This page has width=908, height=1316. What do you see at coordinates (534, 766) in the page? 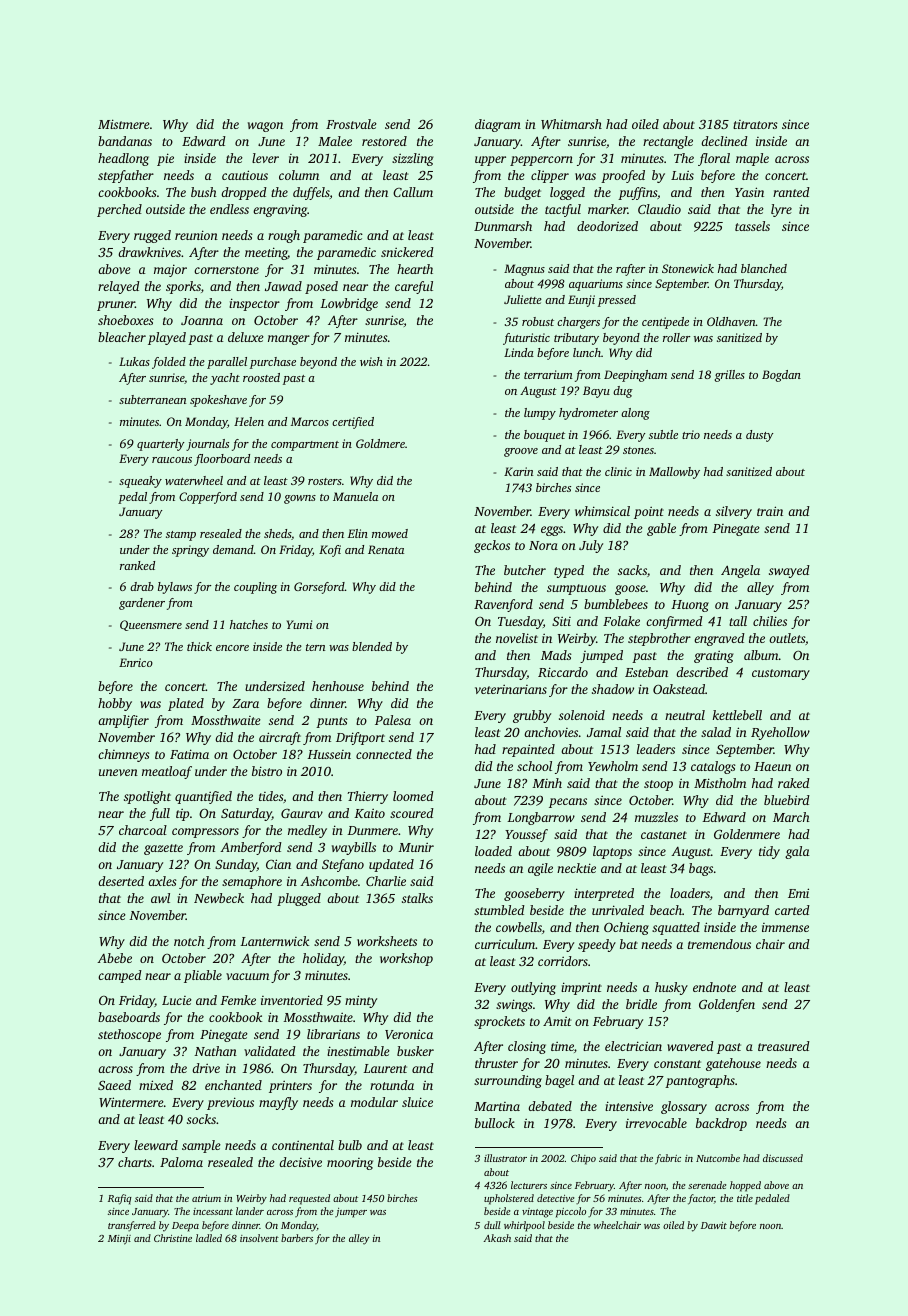
I see `school` at bounding box center [534, 766].
